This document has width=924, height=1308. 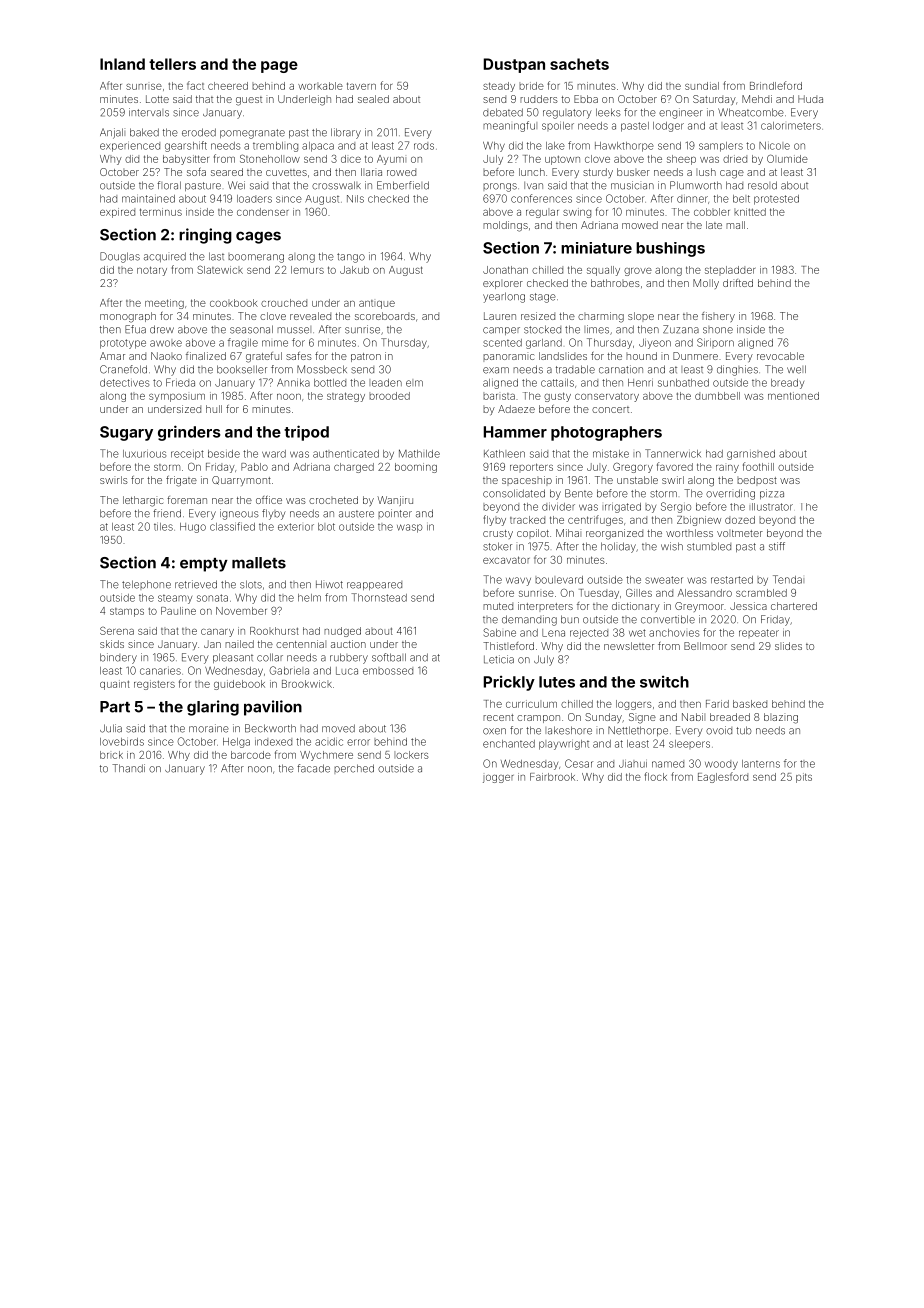 I want to click on spaceship, so click(x=527, y=481).
